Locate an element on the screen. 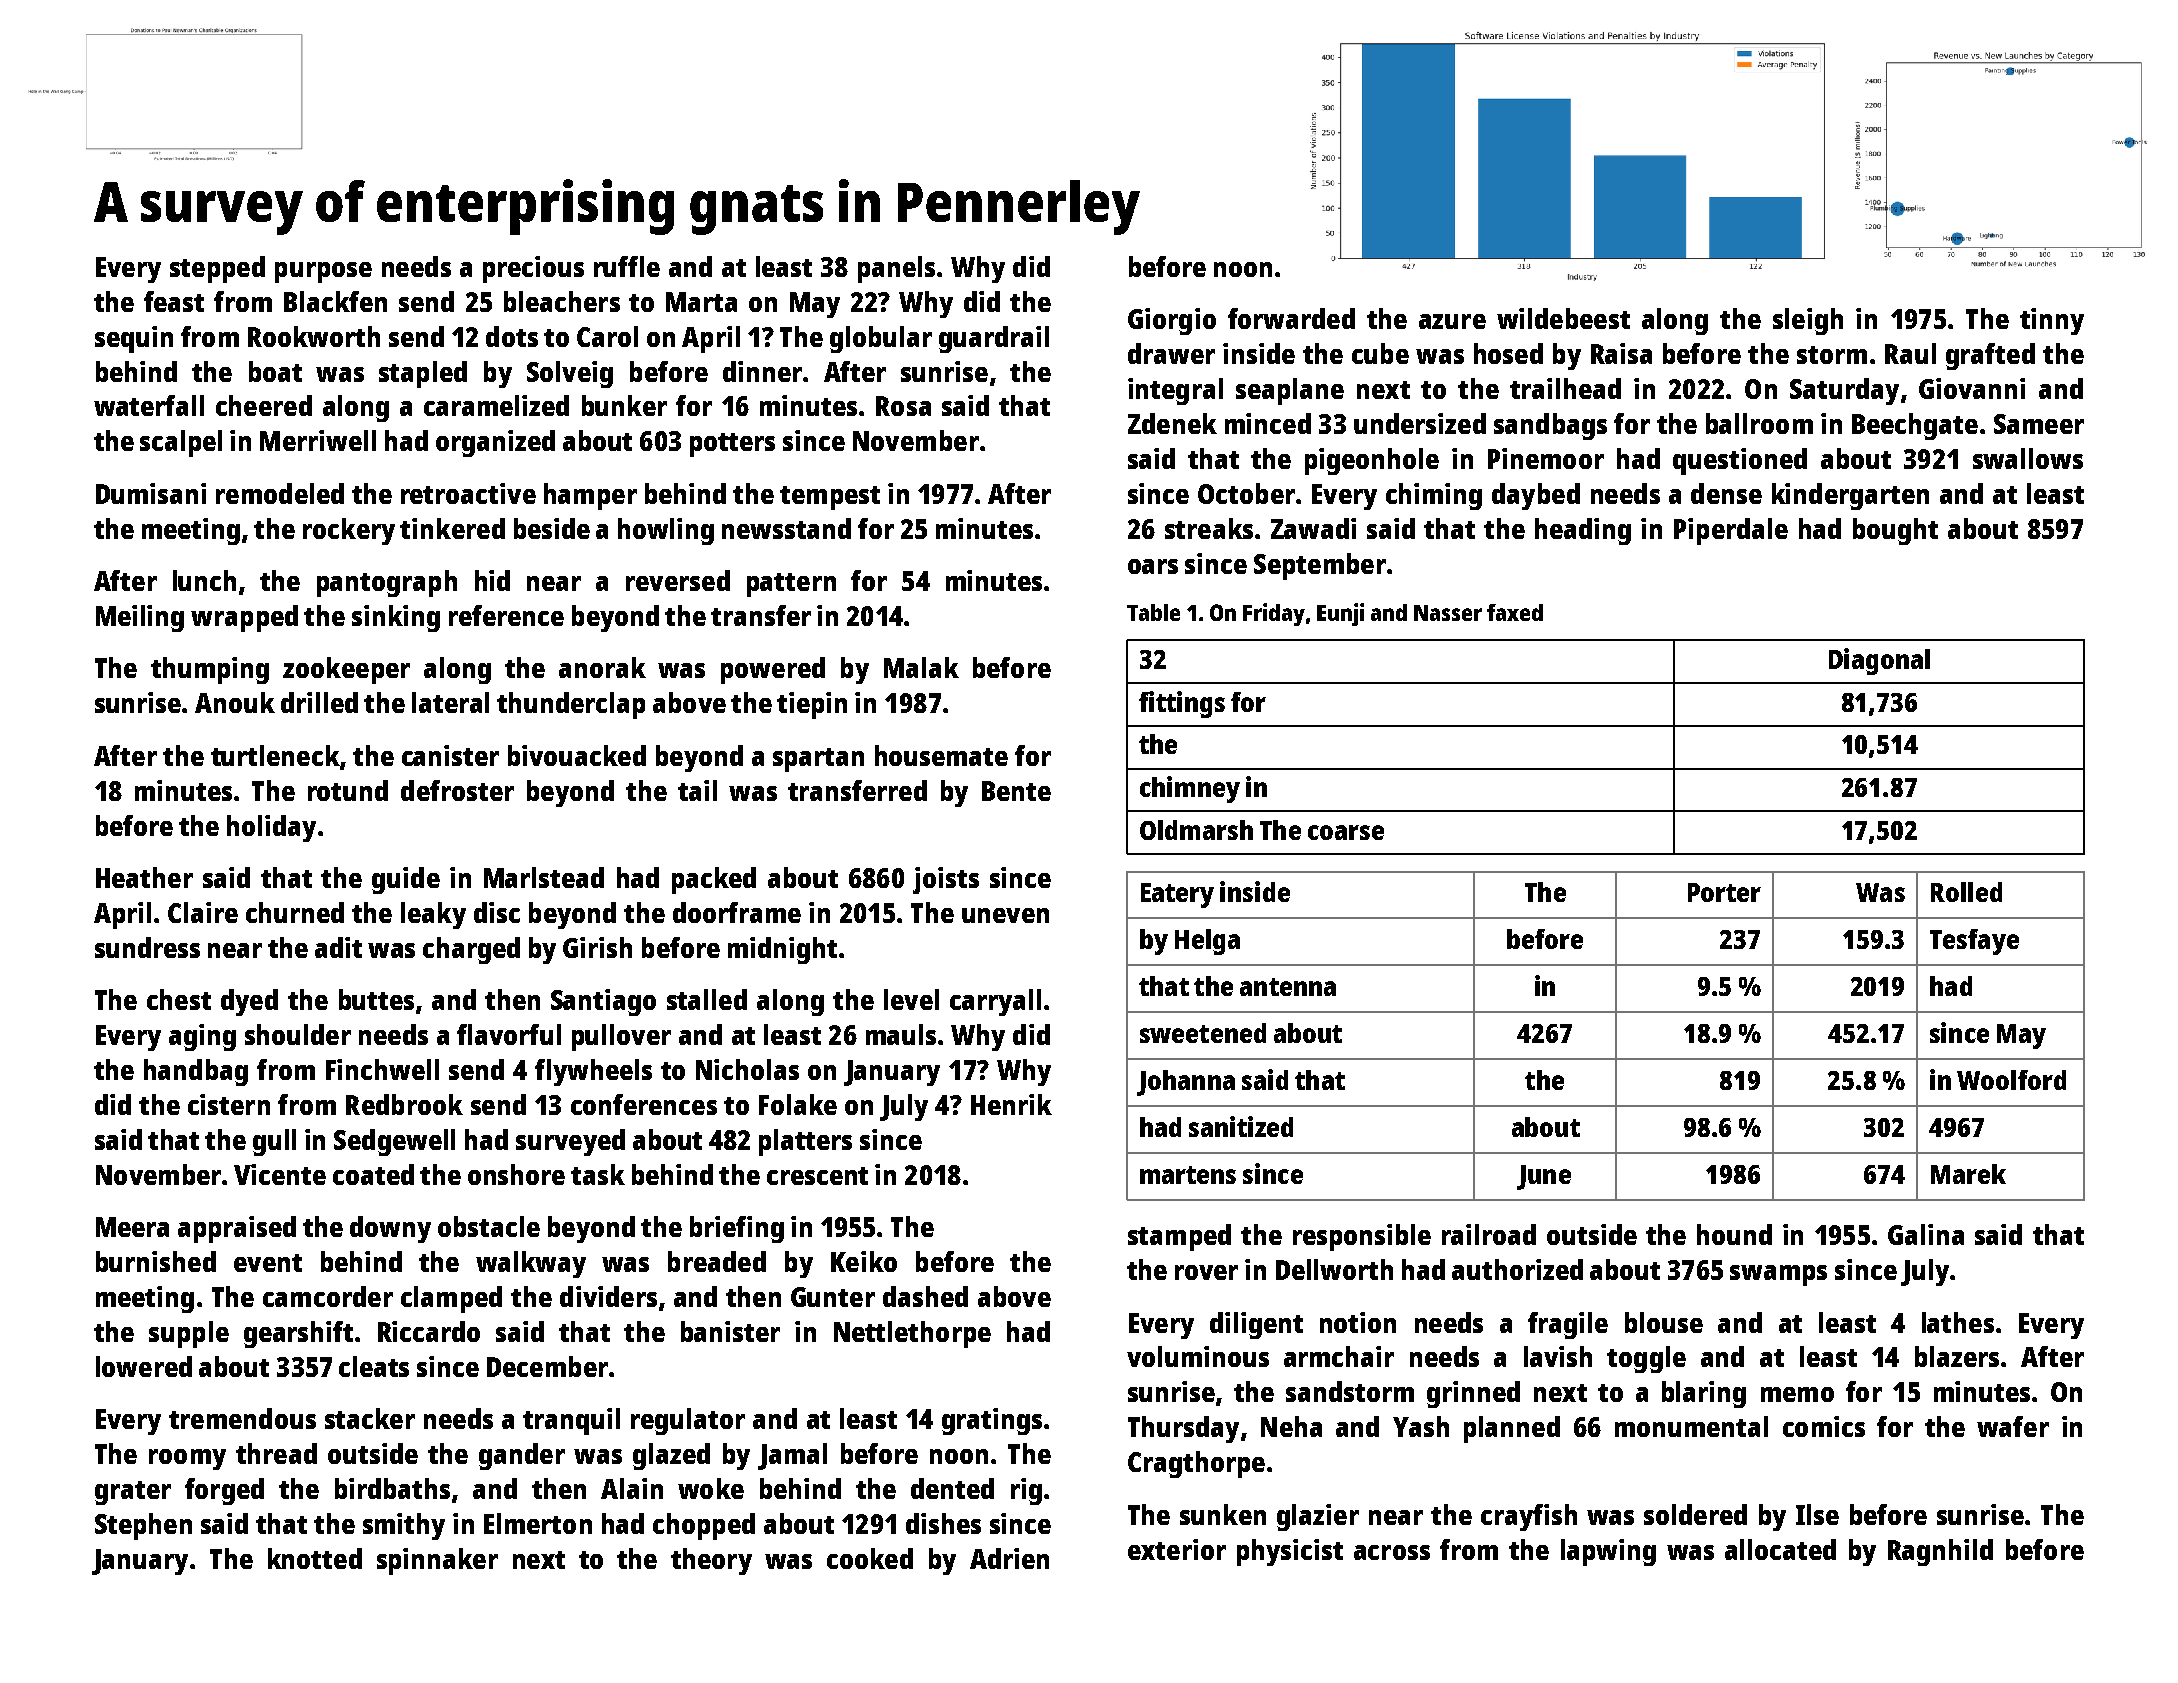 This screenshot has height=1683, width=2178. Diagonal is located at coordinates (1879, 661).
